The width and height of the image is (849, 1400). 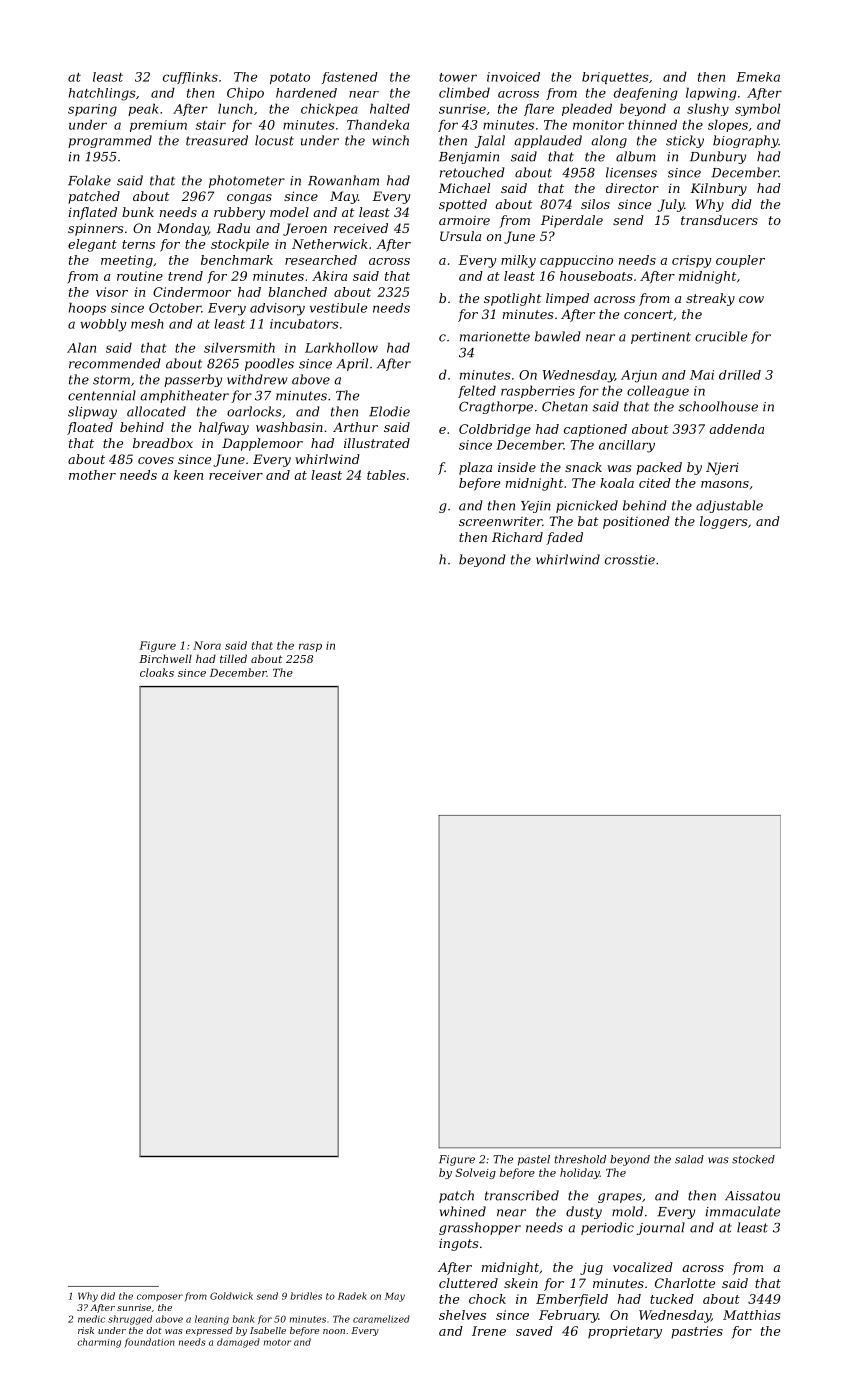 What do you see at coordinates (710, 299) in the image?
I see `streaky` at bounding box center [710, 299].
